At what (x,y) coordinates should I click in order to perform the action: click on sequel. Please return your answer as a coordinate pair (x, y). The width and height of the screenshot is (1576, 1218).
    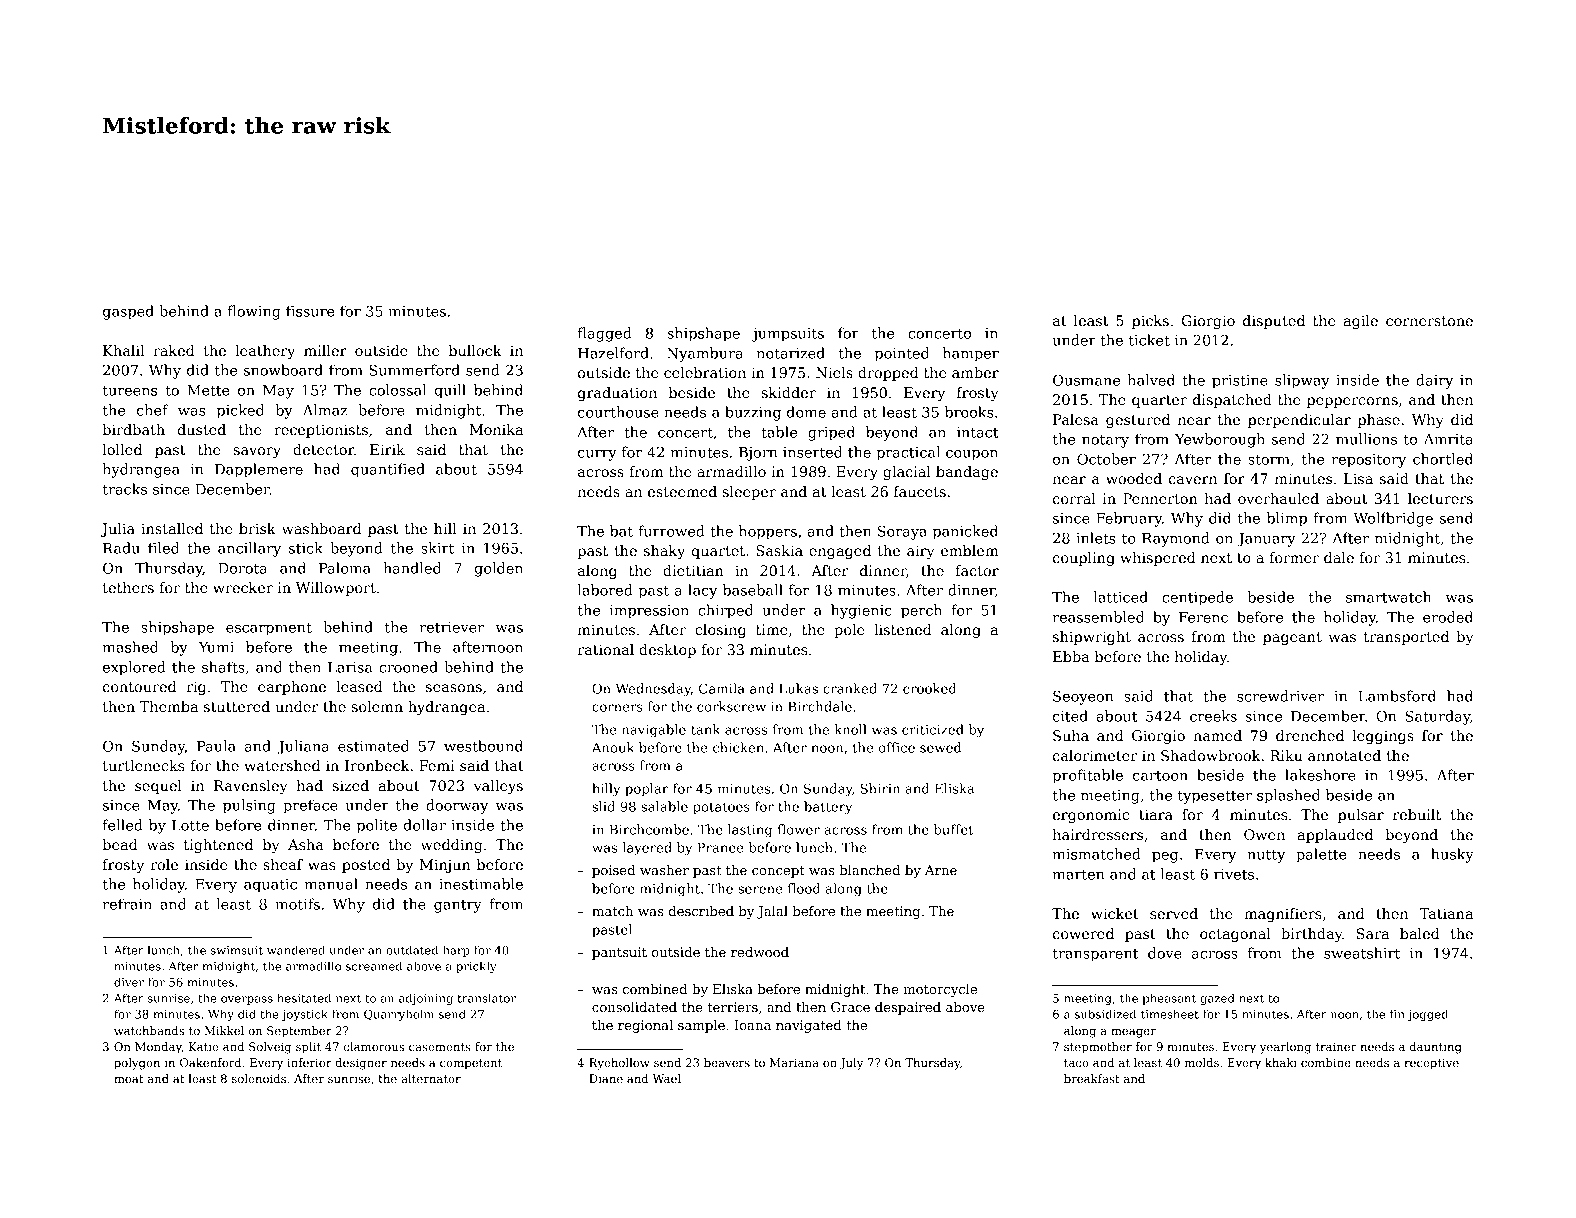
    Looking at the image, I should click on (158, 787).
